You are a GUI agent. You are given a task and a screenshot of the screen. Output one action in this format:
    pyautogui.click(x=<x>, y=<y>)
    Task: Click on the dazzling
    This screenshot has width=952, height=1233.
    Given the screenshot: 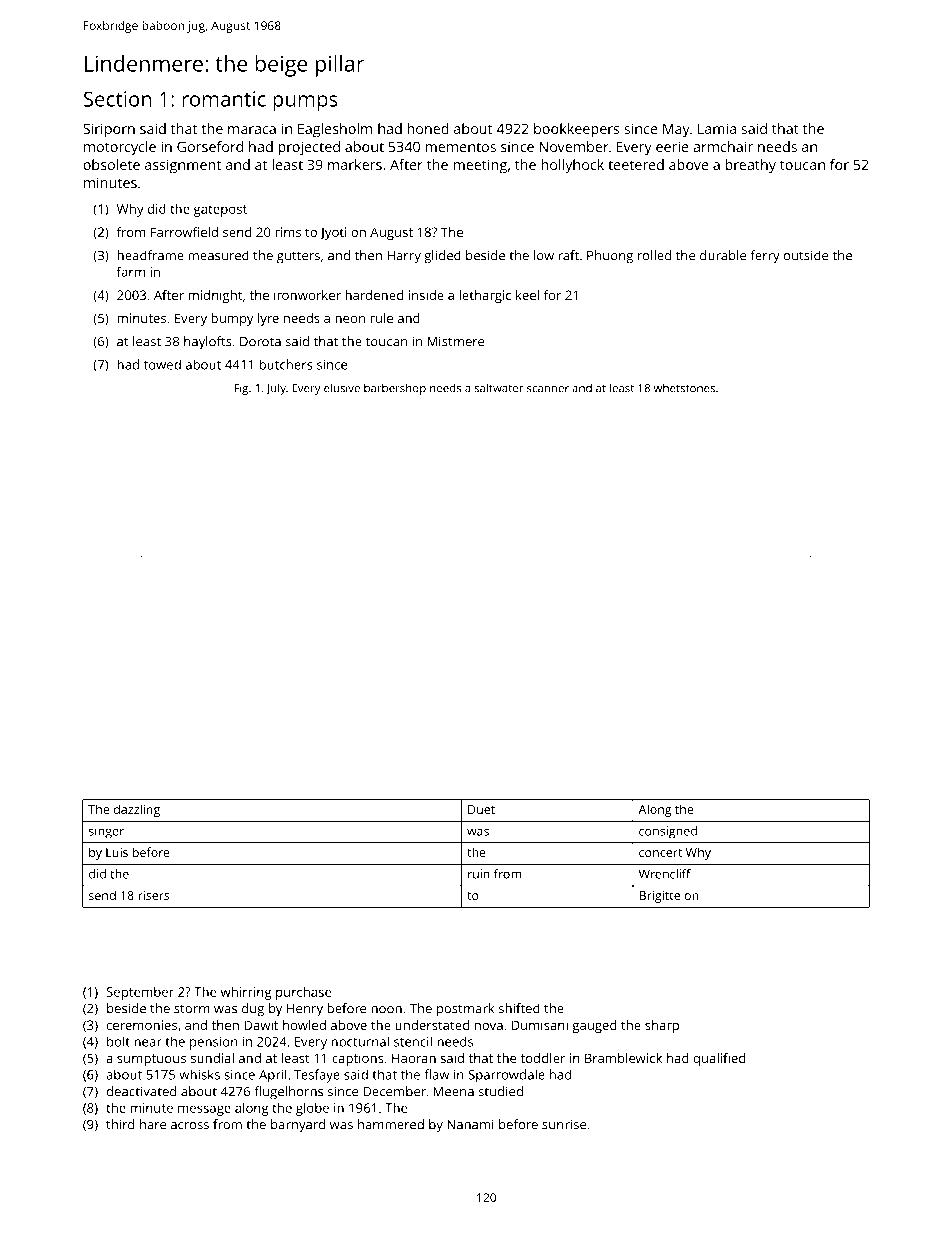 What is the action you would take?
    pyautogui.click(x=137, y=810)
